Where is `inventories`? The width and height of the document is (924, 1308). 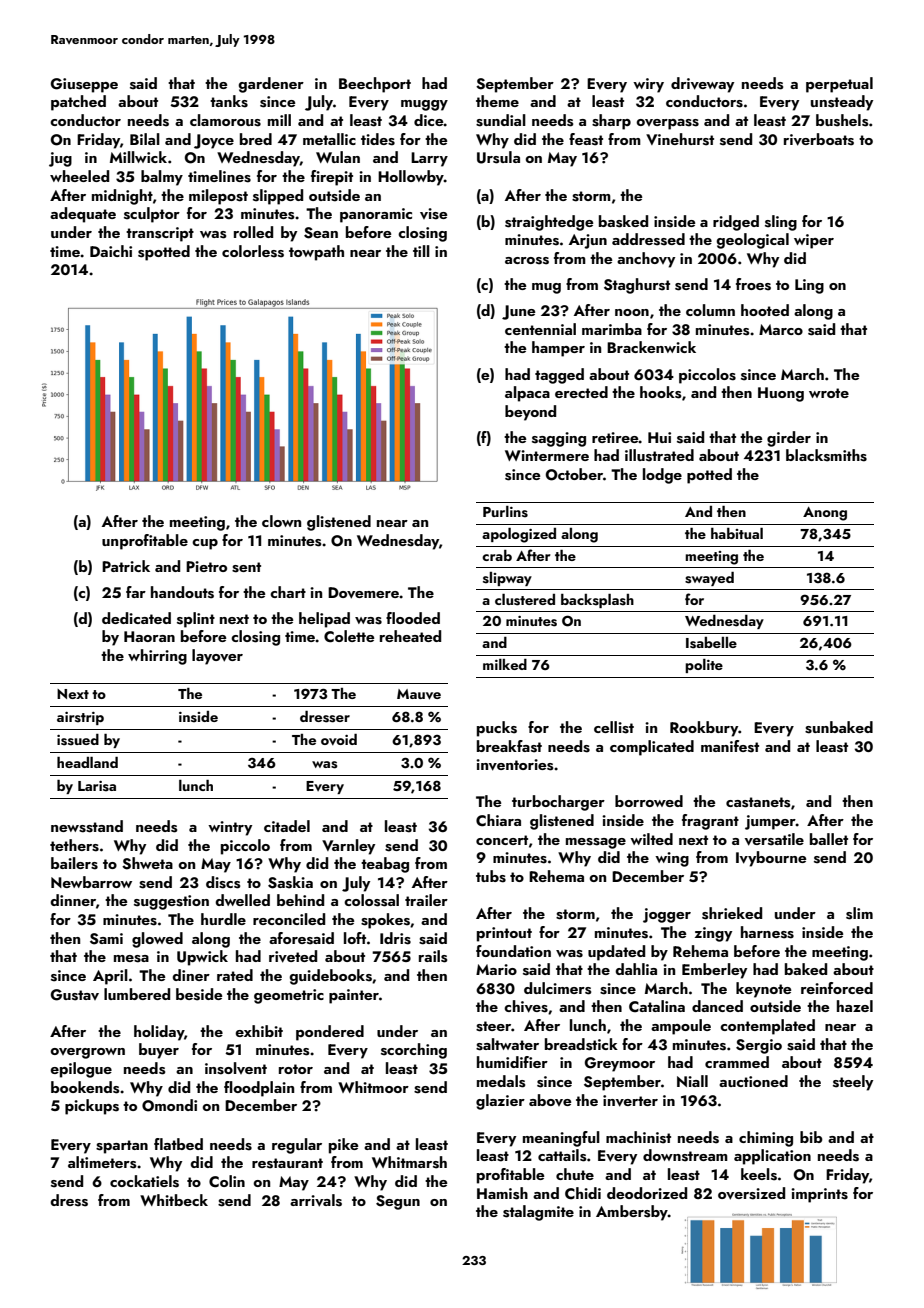 inventories is located at coordinates (514, 765).
